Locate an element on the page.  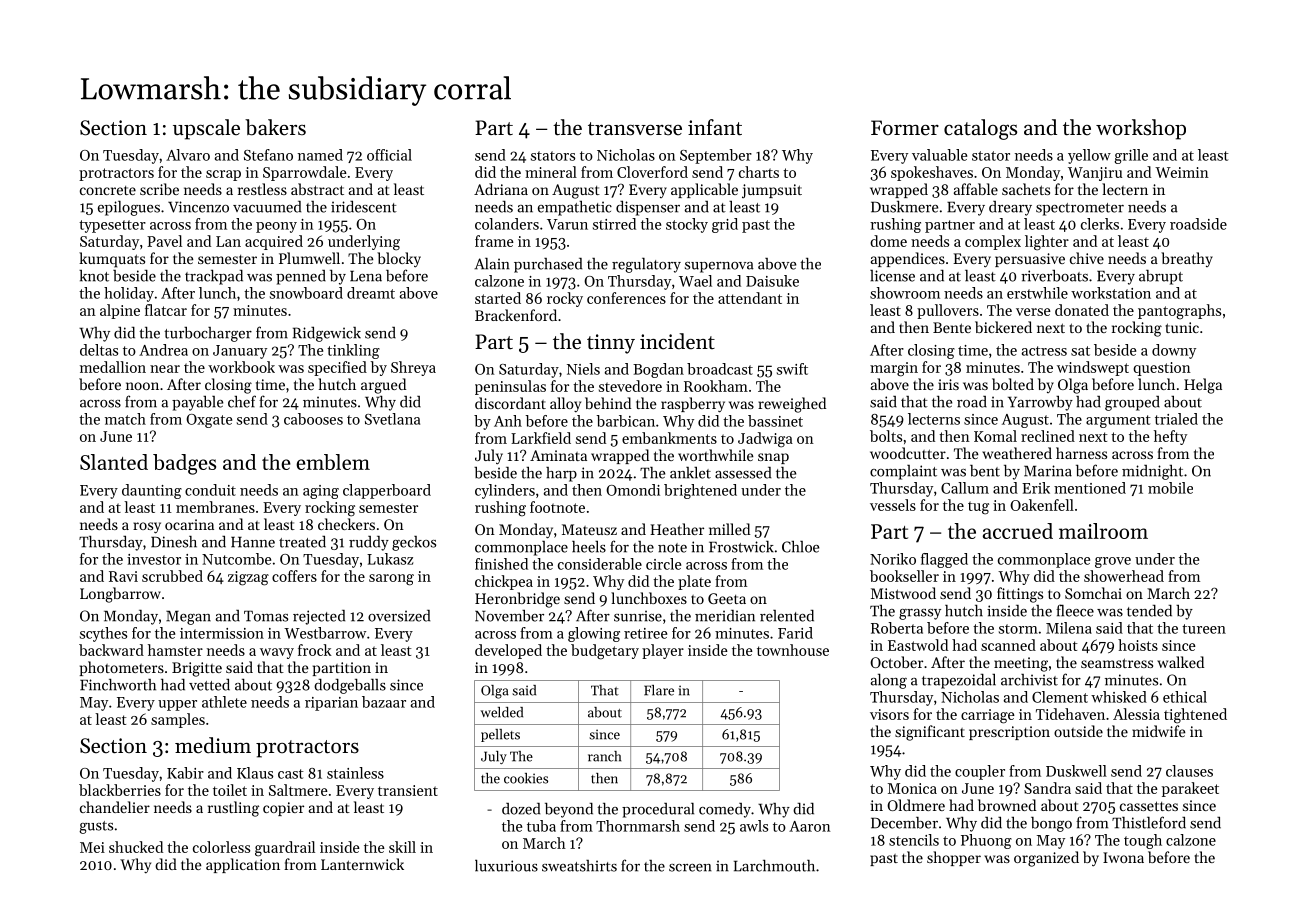
applicable is located at coordinates (704, 190).
